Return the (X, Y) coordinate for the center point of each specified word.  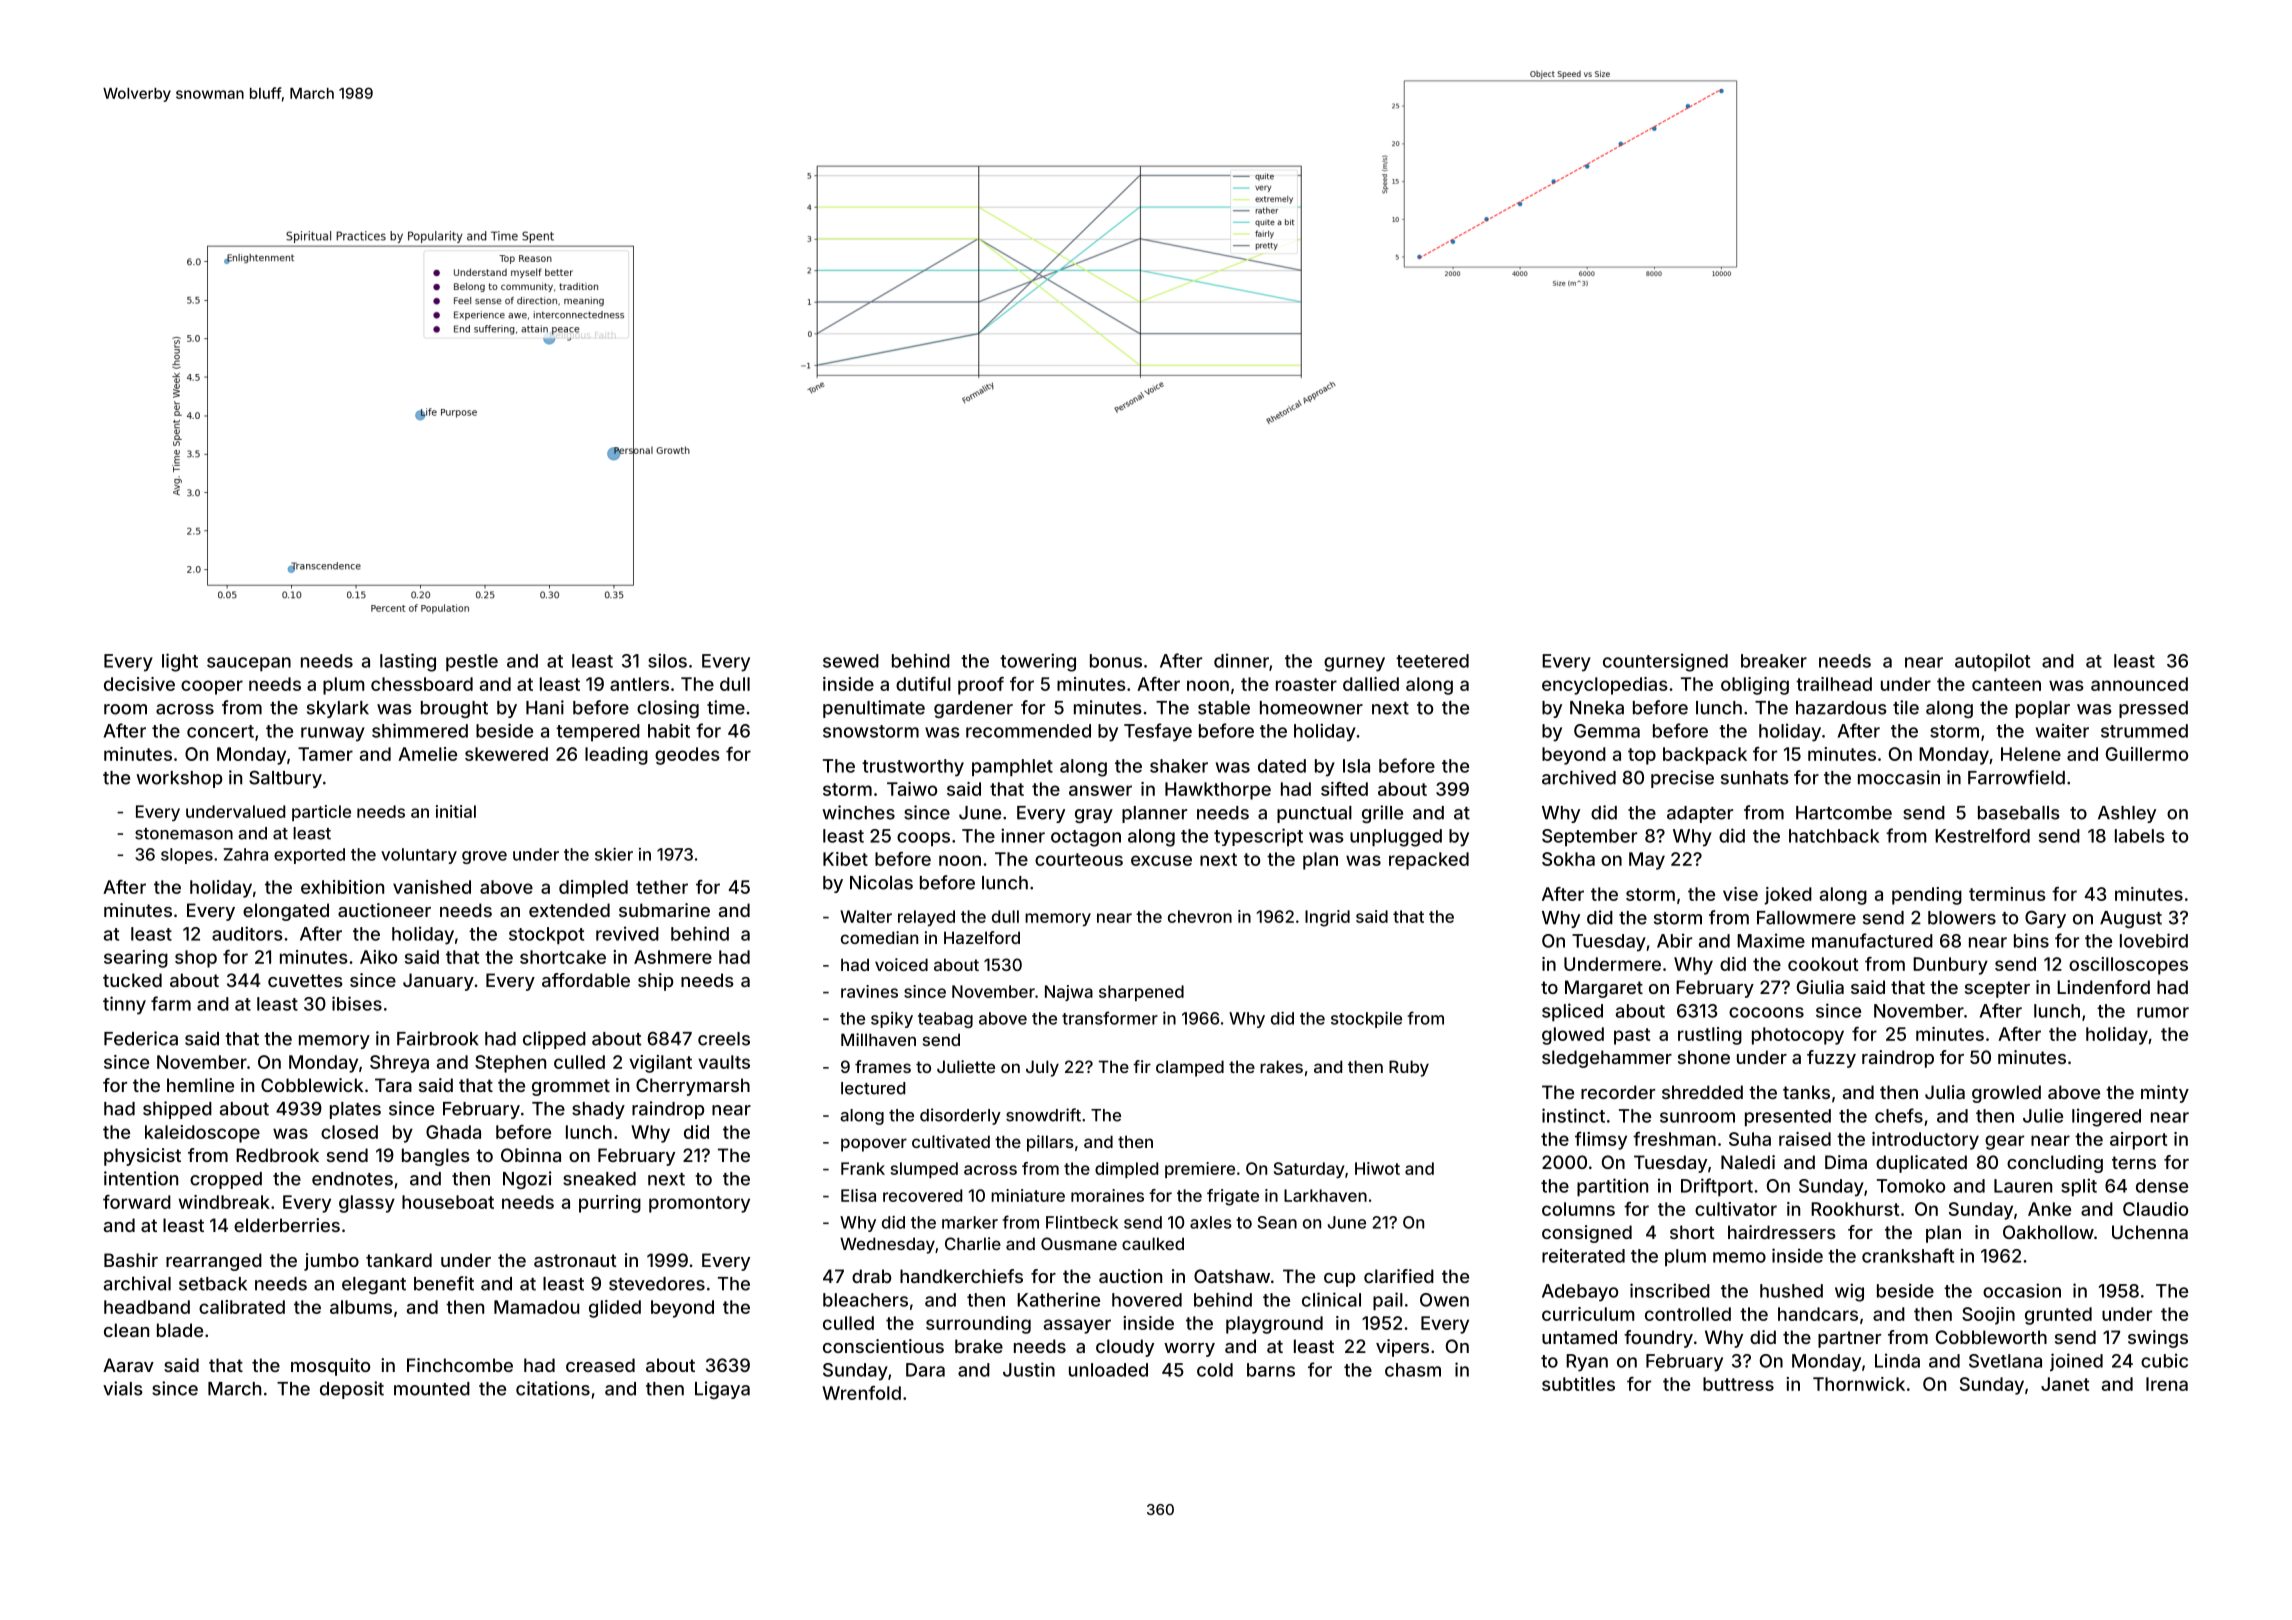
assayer (1077, 1326)
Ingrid (1327, 918)
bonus (1116, 661)
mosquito (330, 1367)
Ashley (2127, 814)
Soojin (1988, 1316)
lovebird (2154, 940)
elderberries (287, 1225)
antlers (639, 684)
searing (136, 959)
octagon (1086, 838)
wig (1849, 1292)
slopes (187, 856)
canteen (2006, 684)
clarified (1399, 1276)
